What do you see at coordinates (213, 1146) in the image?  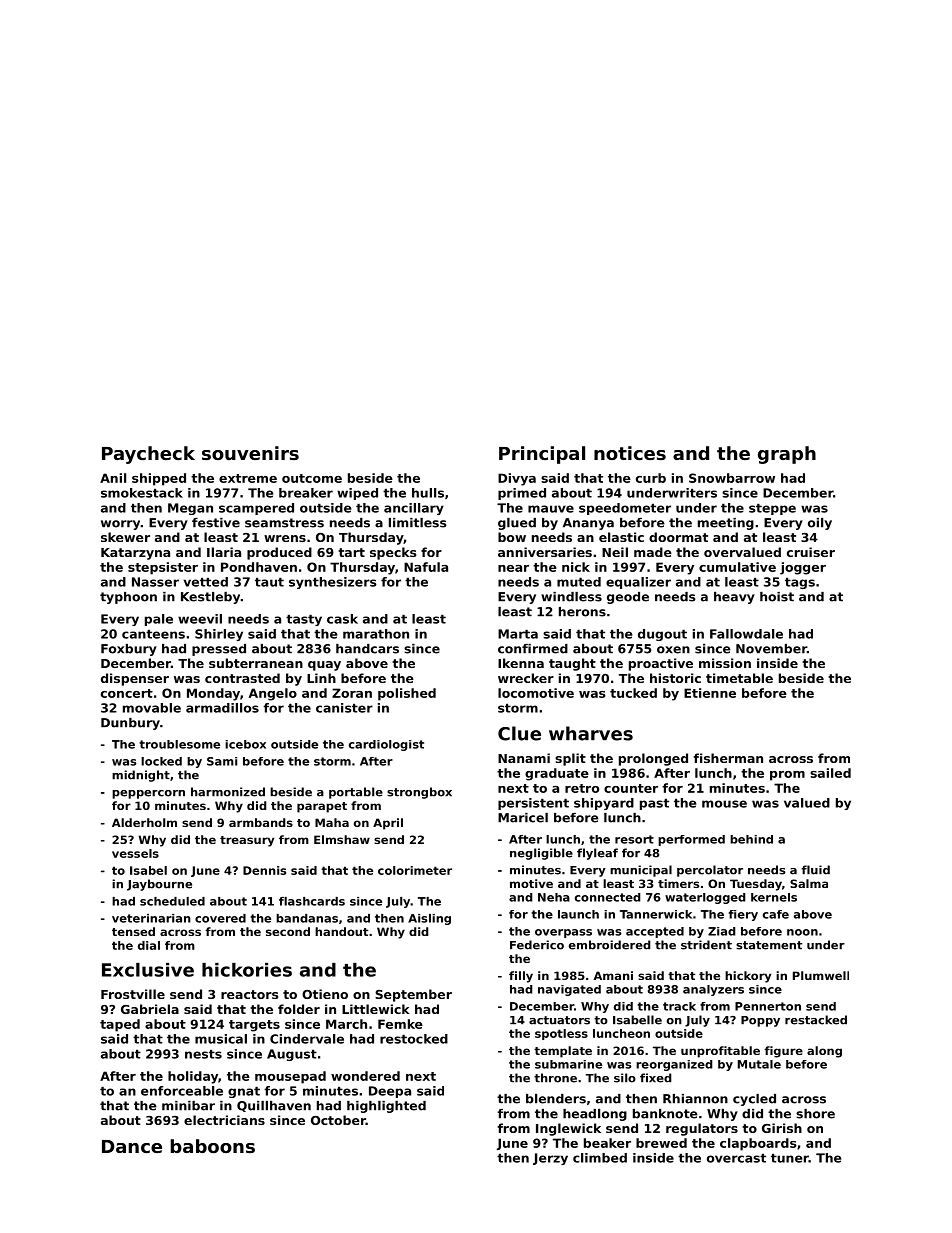 I see `baboons` at bounding box center [213, 1146].
